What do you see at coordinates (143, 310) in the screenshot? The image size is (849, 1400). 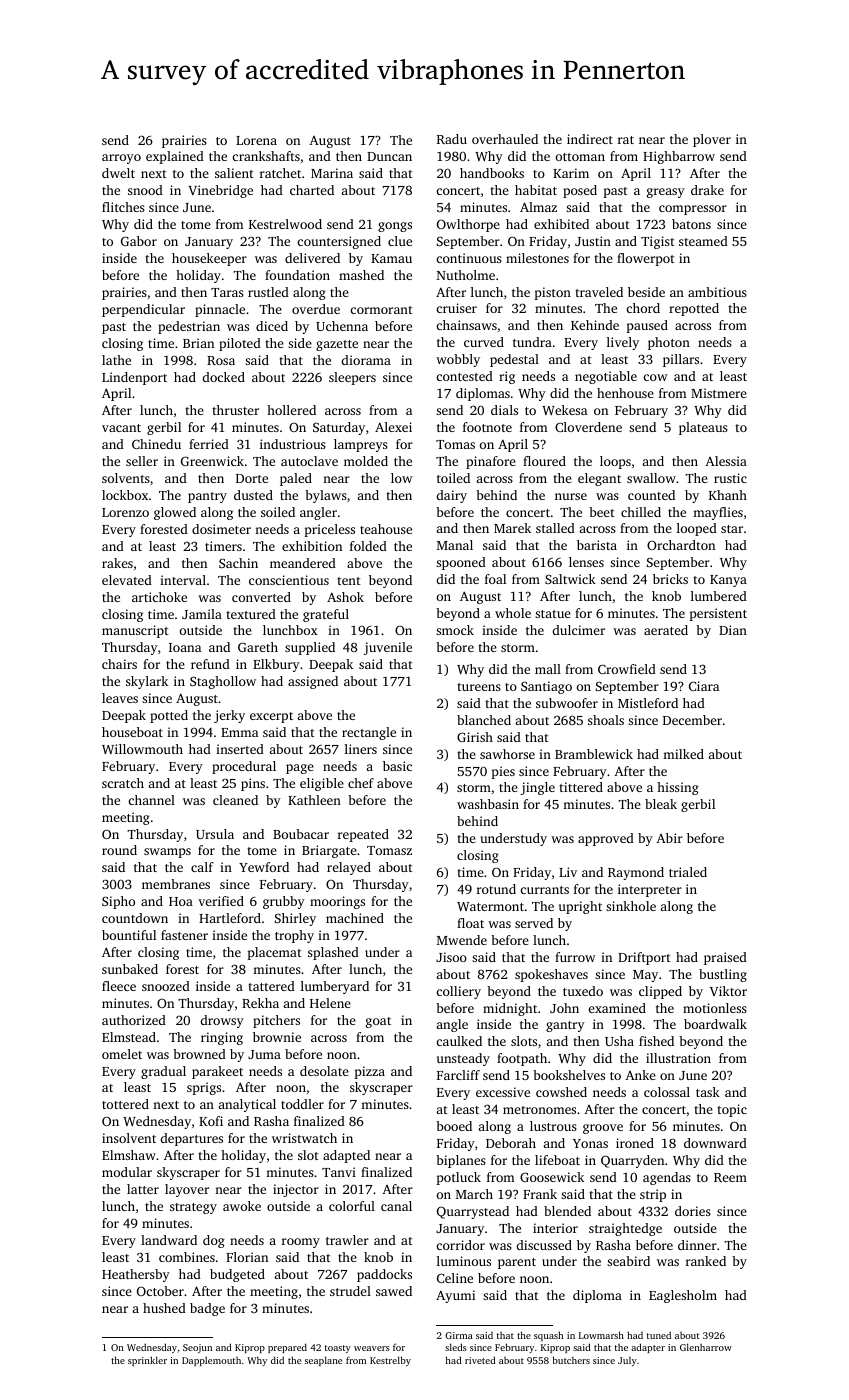 I see `perpendicular` at bounding box center [143, 310].
